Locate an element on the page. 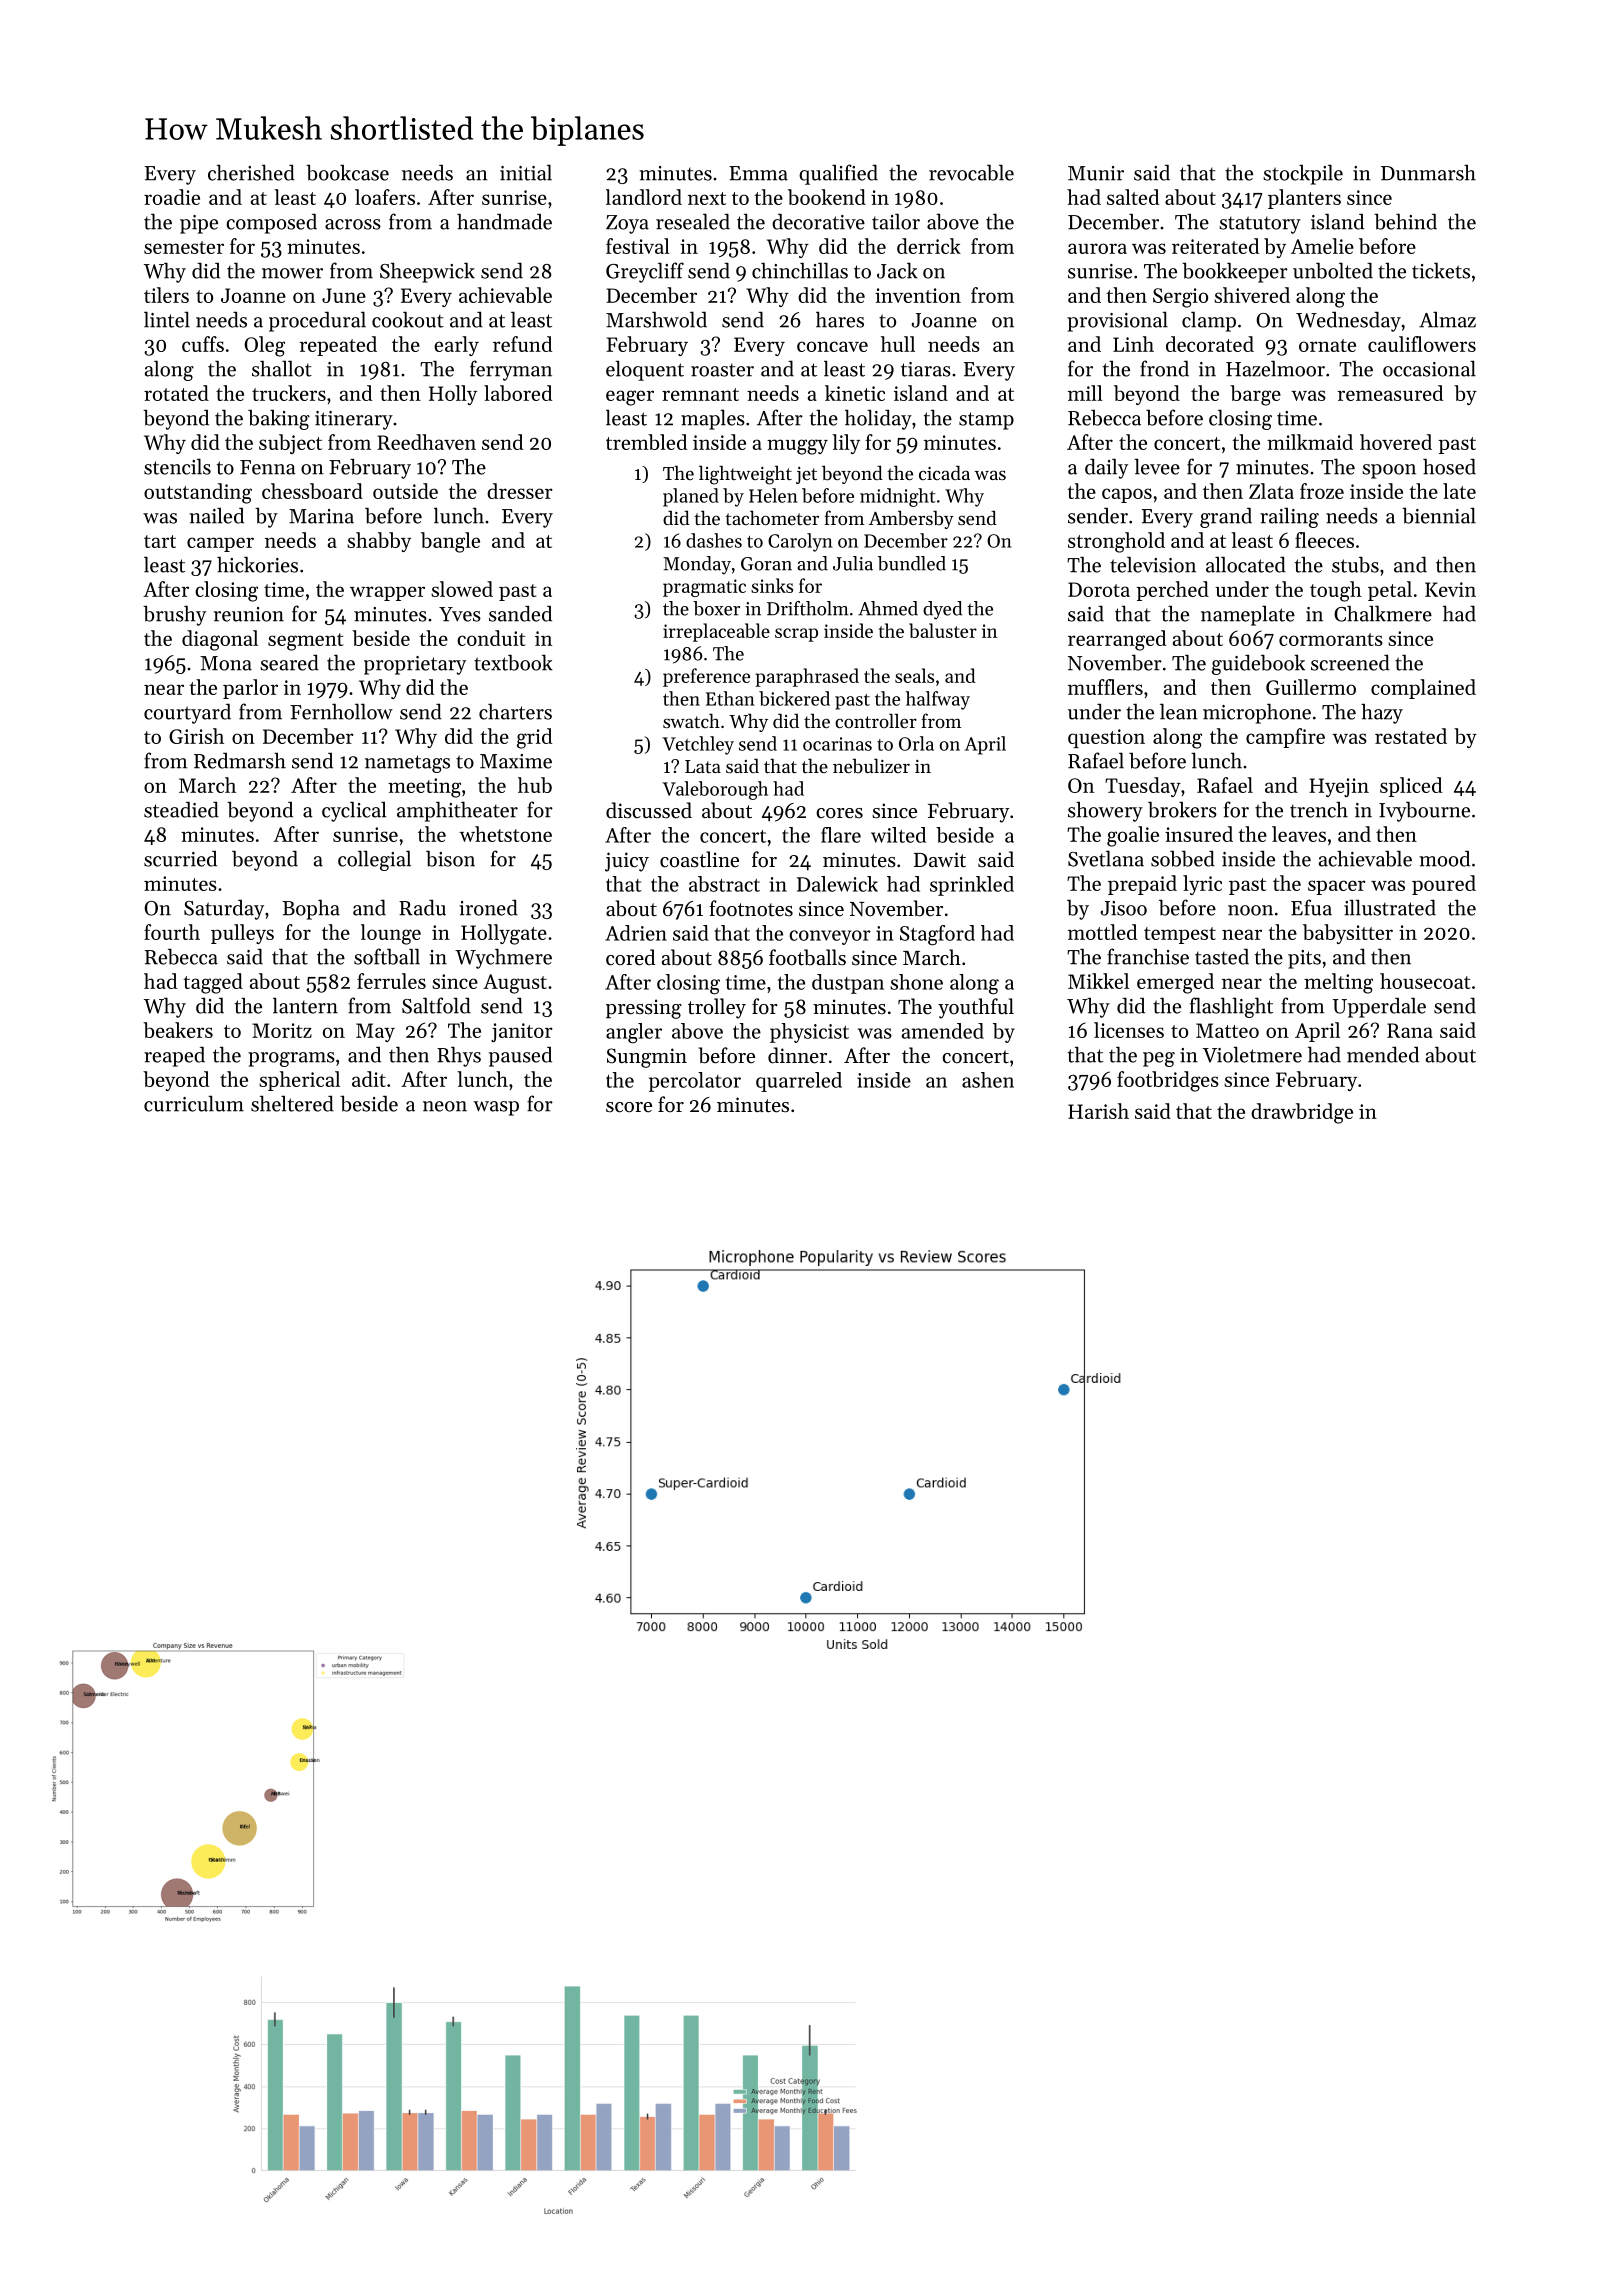 The width and height of the page is (1620, 2292). drawbridge is located at coordinates (1302, 1113).
